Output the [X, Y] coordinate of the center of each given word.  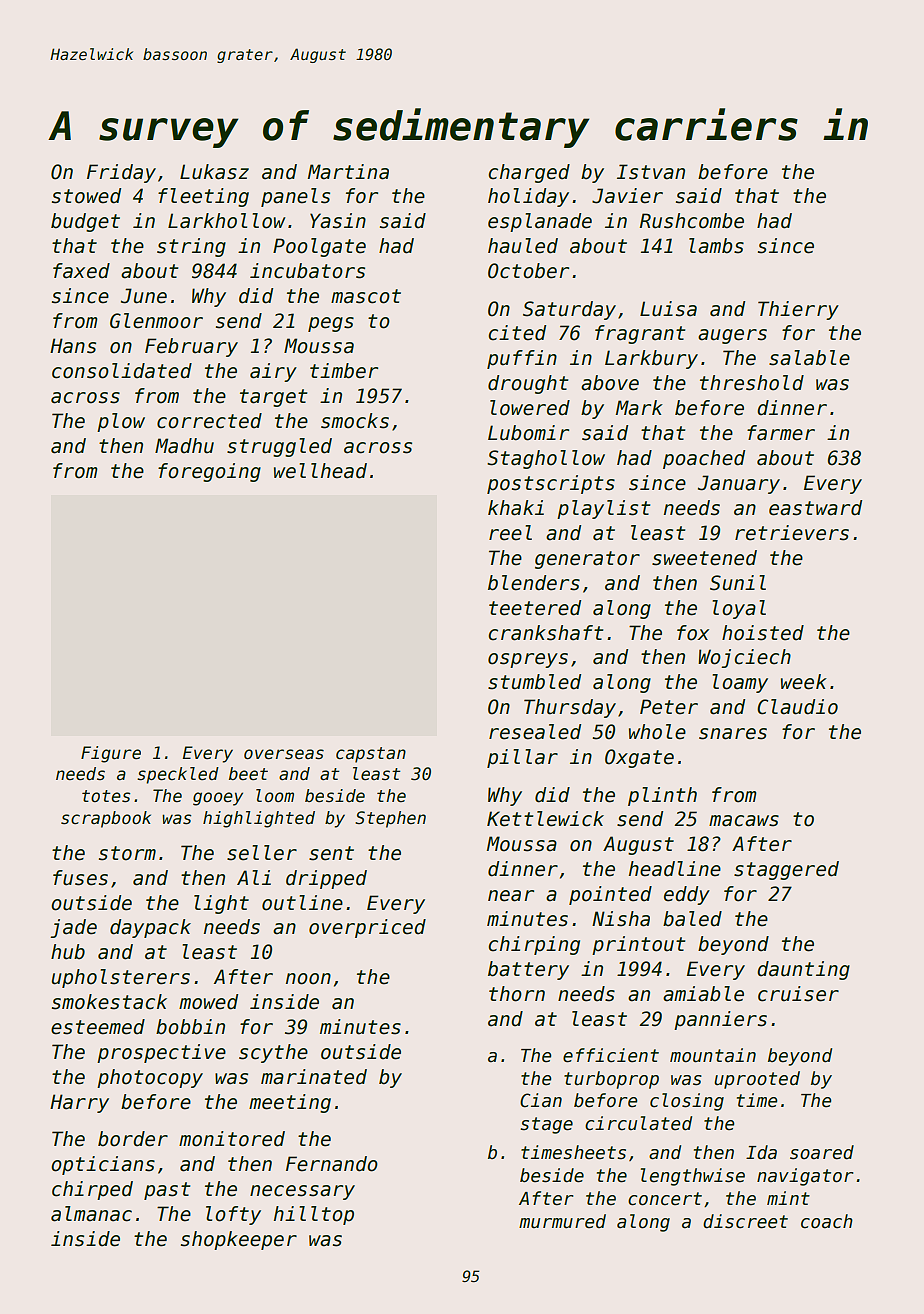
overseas [284, 754]
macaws [744, 821]
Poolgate [319, 247]
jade [73, 928]
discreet [745, 1221]
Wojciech [744, 658]
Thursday [570, 708]
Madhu [184, 446]
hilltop [314, 1215]
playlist [603, 509]
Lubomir [528, 433]
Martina [348, 172]
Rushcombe [692, 221]
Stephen [390, 819]
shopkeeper [239, 1240]
